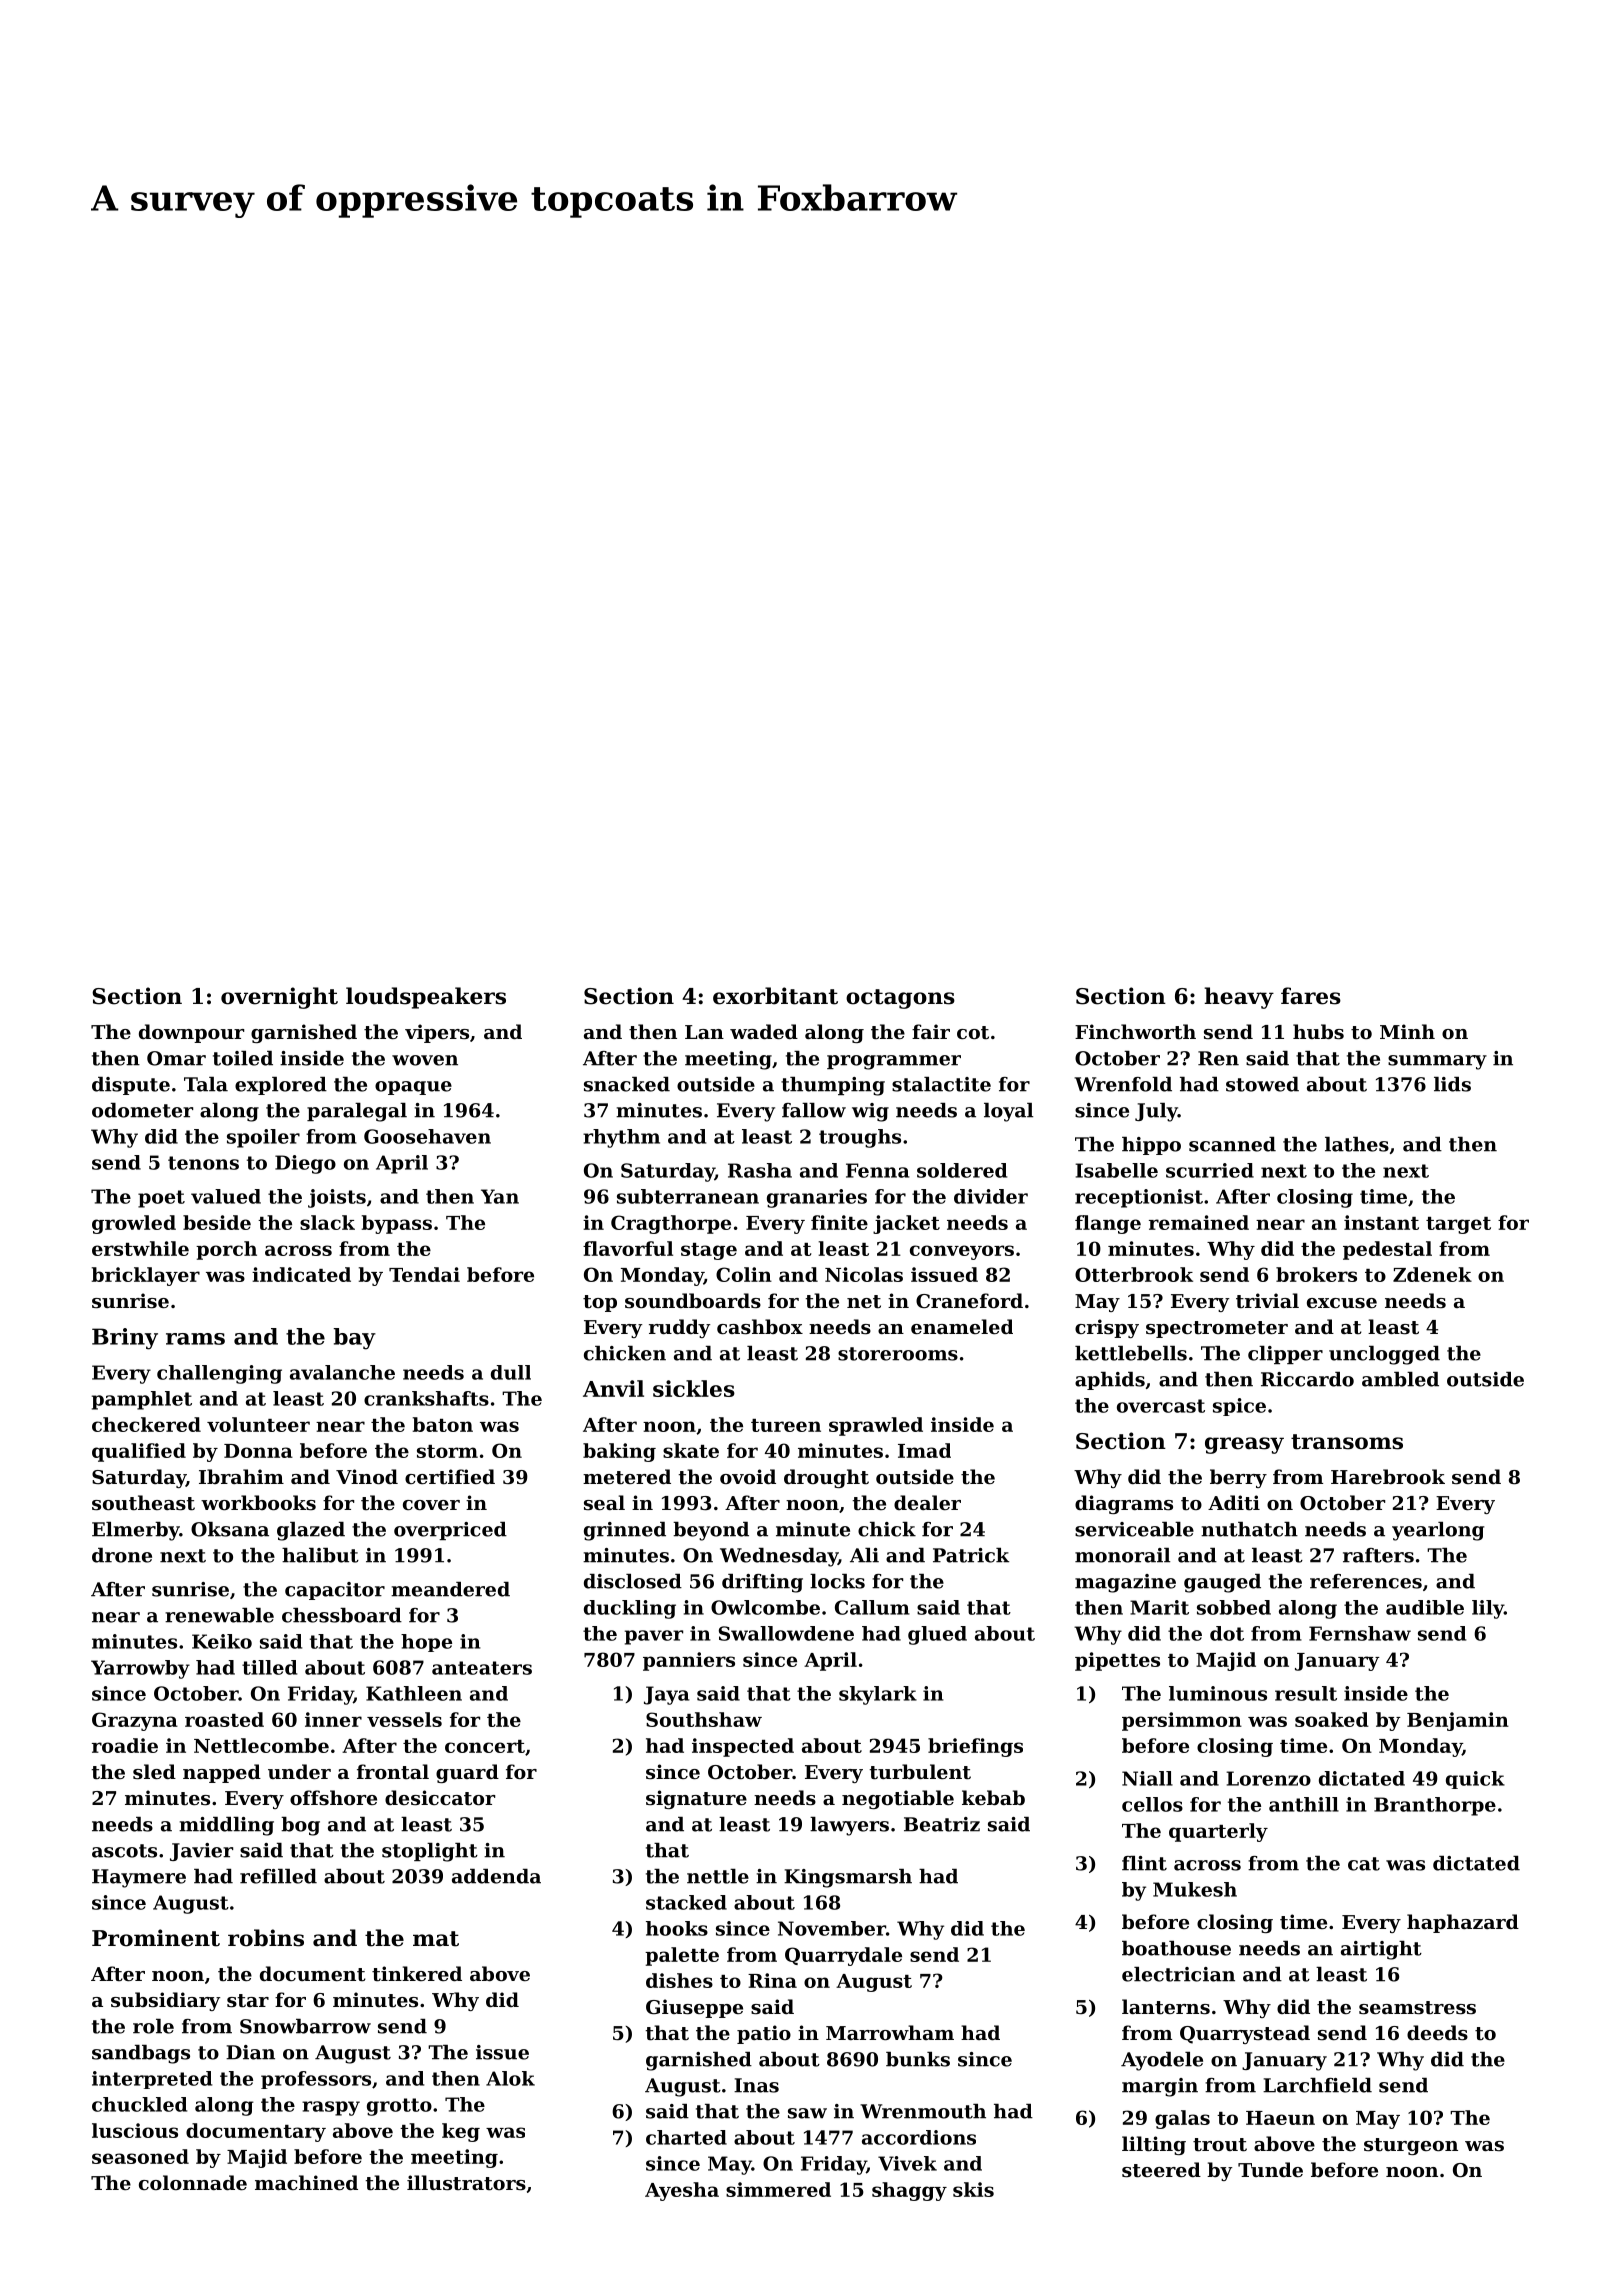 This document has width=1620, height=2292. I want to click on fares, so click(1311, 996).
